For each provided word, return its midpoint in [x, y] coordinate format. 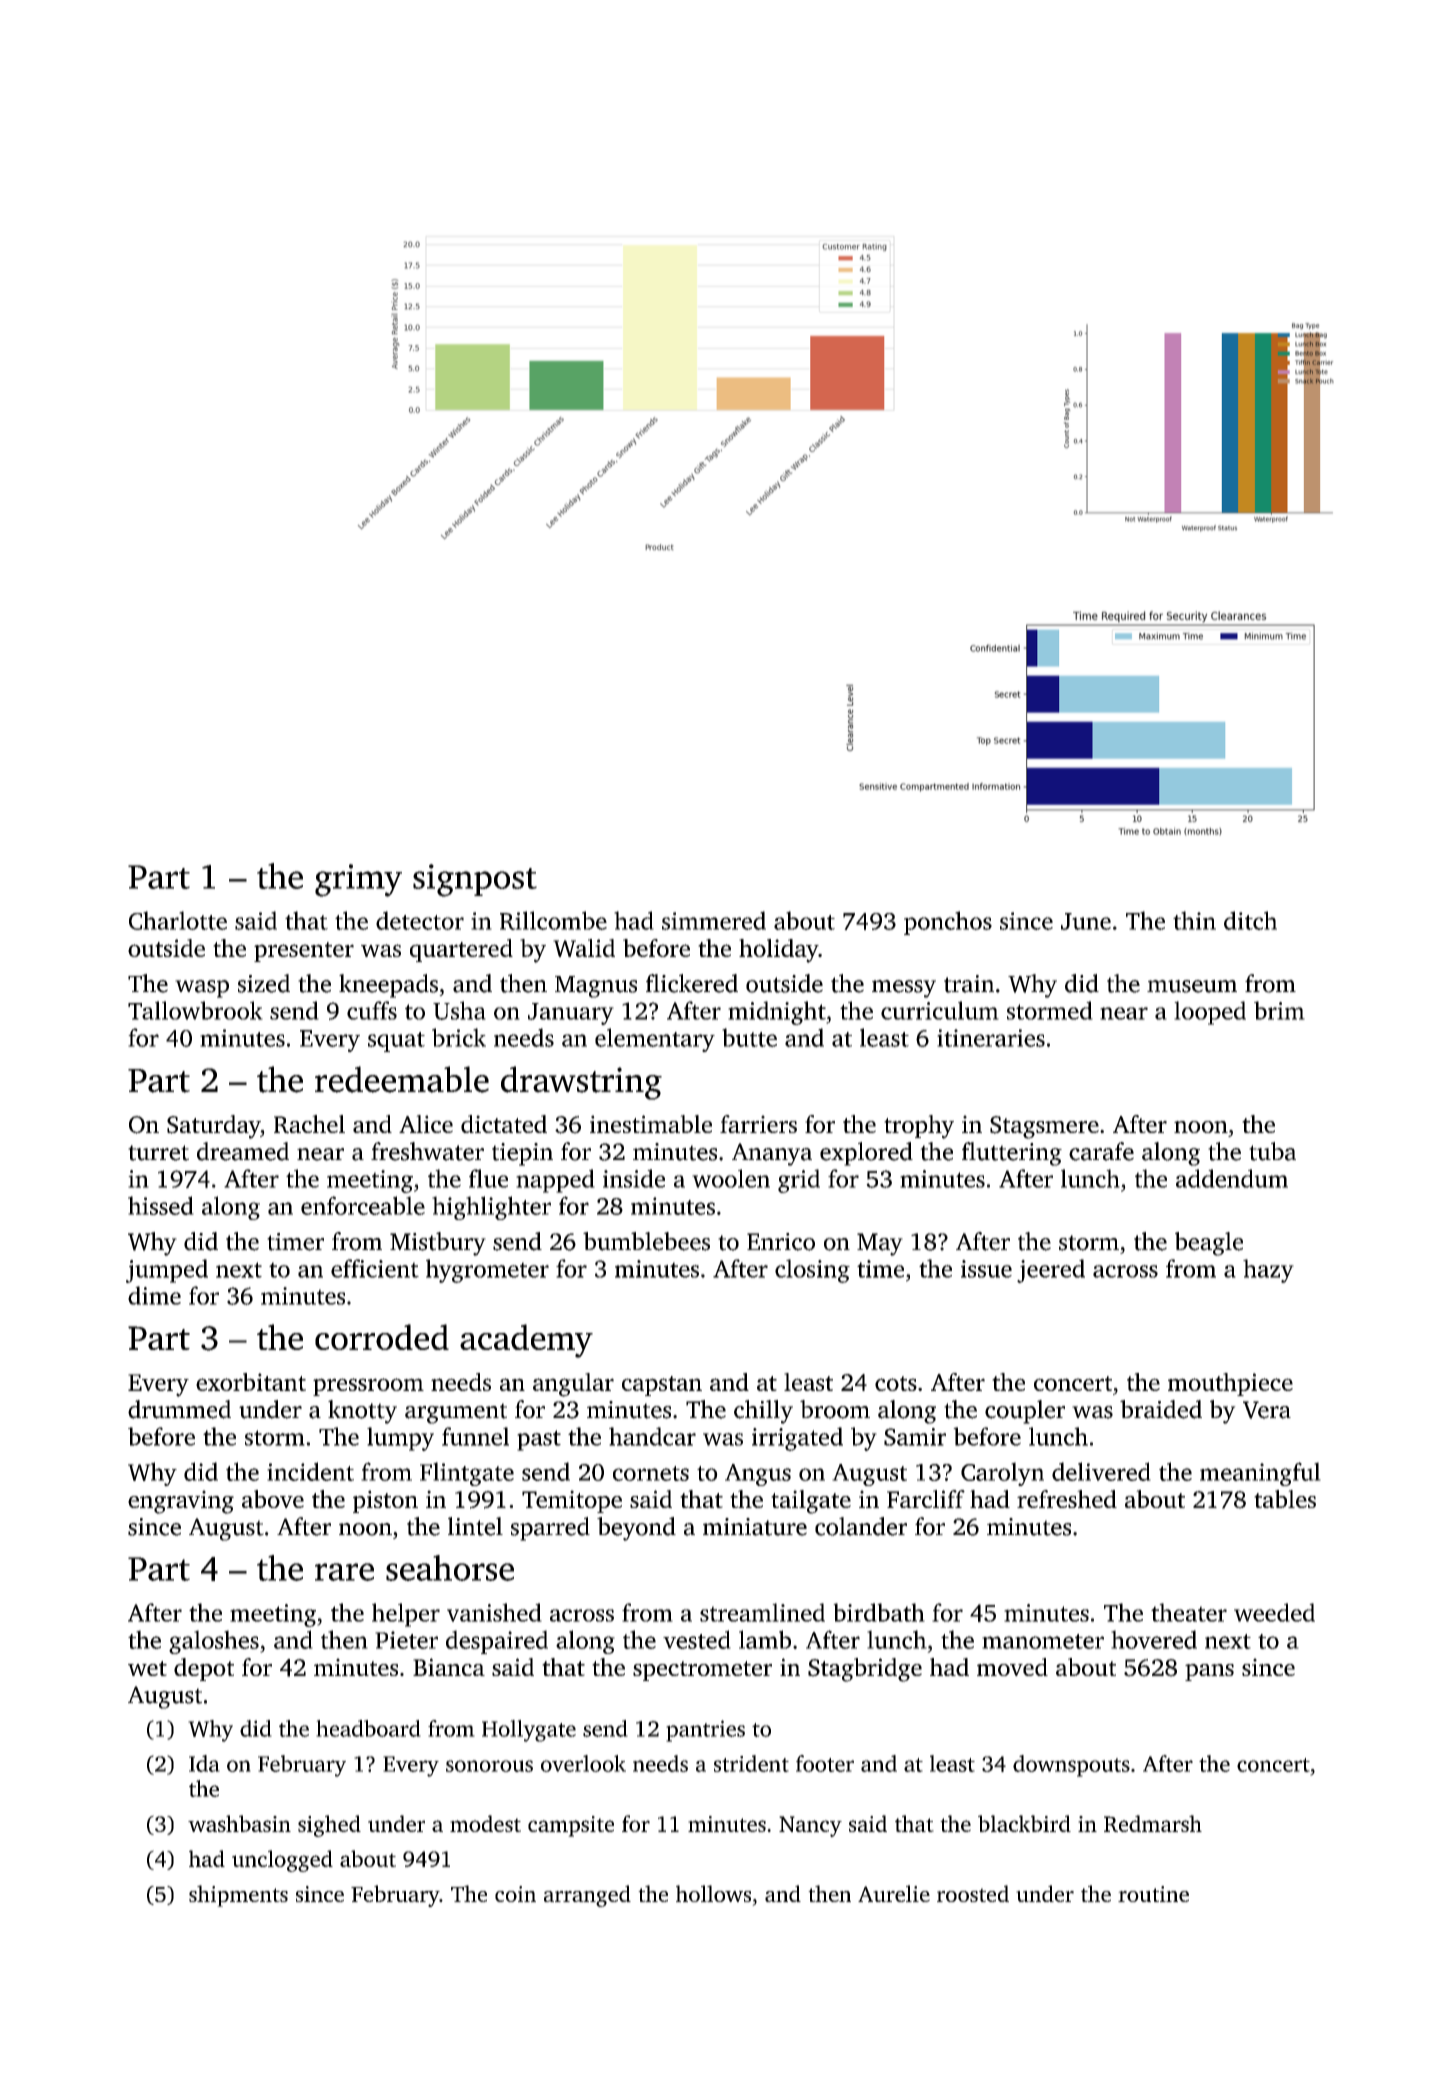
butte [749, 1037]
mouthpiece [1230, 1384]
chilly [763, 1412]
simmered [714, 920]
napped [555, 1181]
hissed [161, 1205]
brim [1279, 1010]
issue [986, 1269]
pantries [705, 1731]
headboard [368, 1728]
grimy [358, 880]
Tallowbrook [195, 1010]
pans [1209, 1672]
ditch [1250, 920]
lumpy [400, 1439]
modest [485, 1823]
